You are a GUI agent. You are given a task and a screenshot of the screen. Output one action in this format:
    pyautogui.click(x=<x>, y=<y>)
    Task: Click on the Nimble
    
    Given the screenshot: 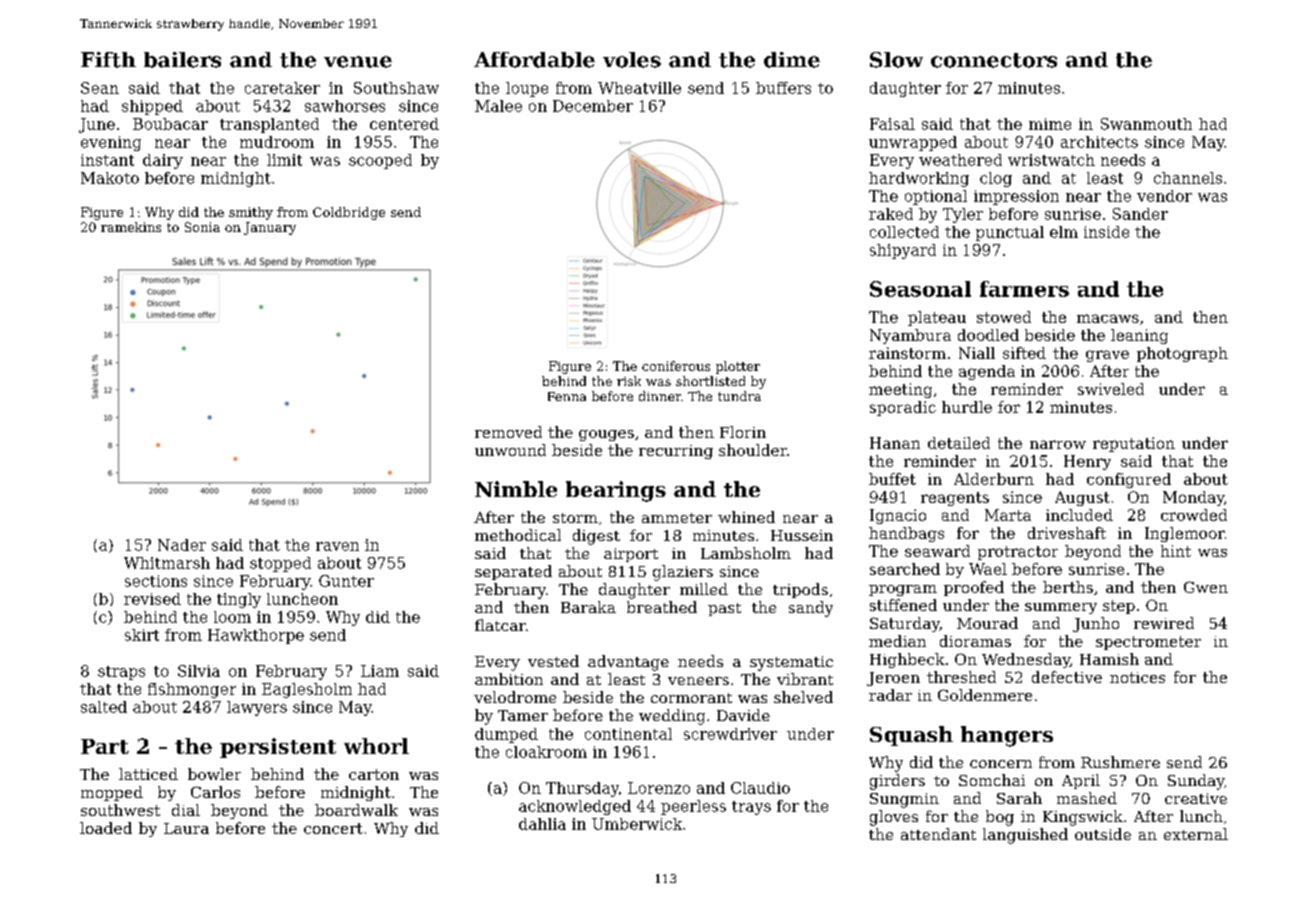 What is the action you would take?
    pyautogui.click(x=516, y=489)
